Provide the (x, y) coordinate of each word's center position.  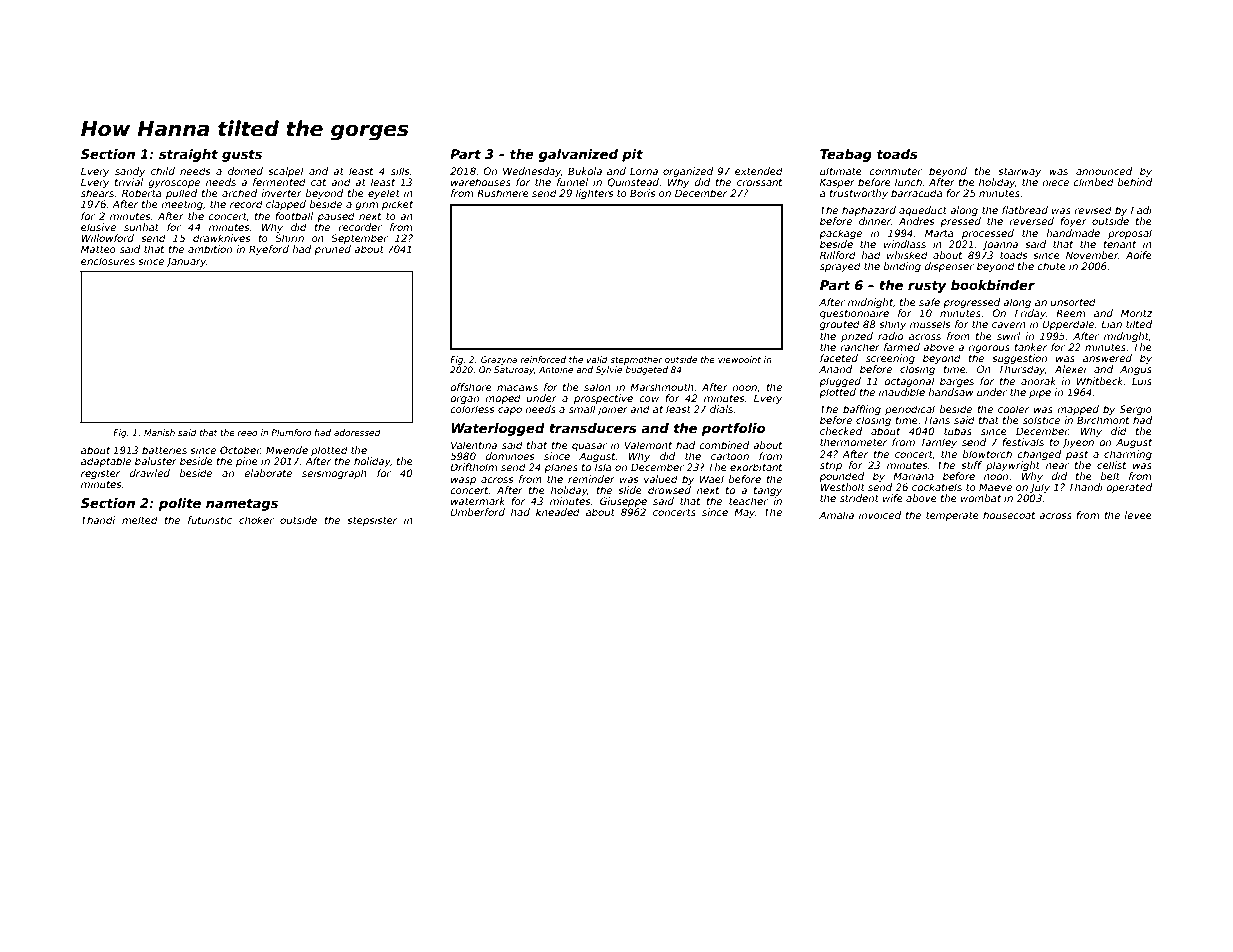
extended (759, 171)
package (840, 234)
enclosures (108, 261)
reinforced (543, 359)
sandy (130, 172)
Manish (159, 432)
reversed (1031, 221)
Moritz (1136, 313)
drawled (150, 473)
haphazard (869, 211)
